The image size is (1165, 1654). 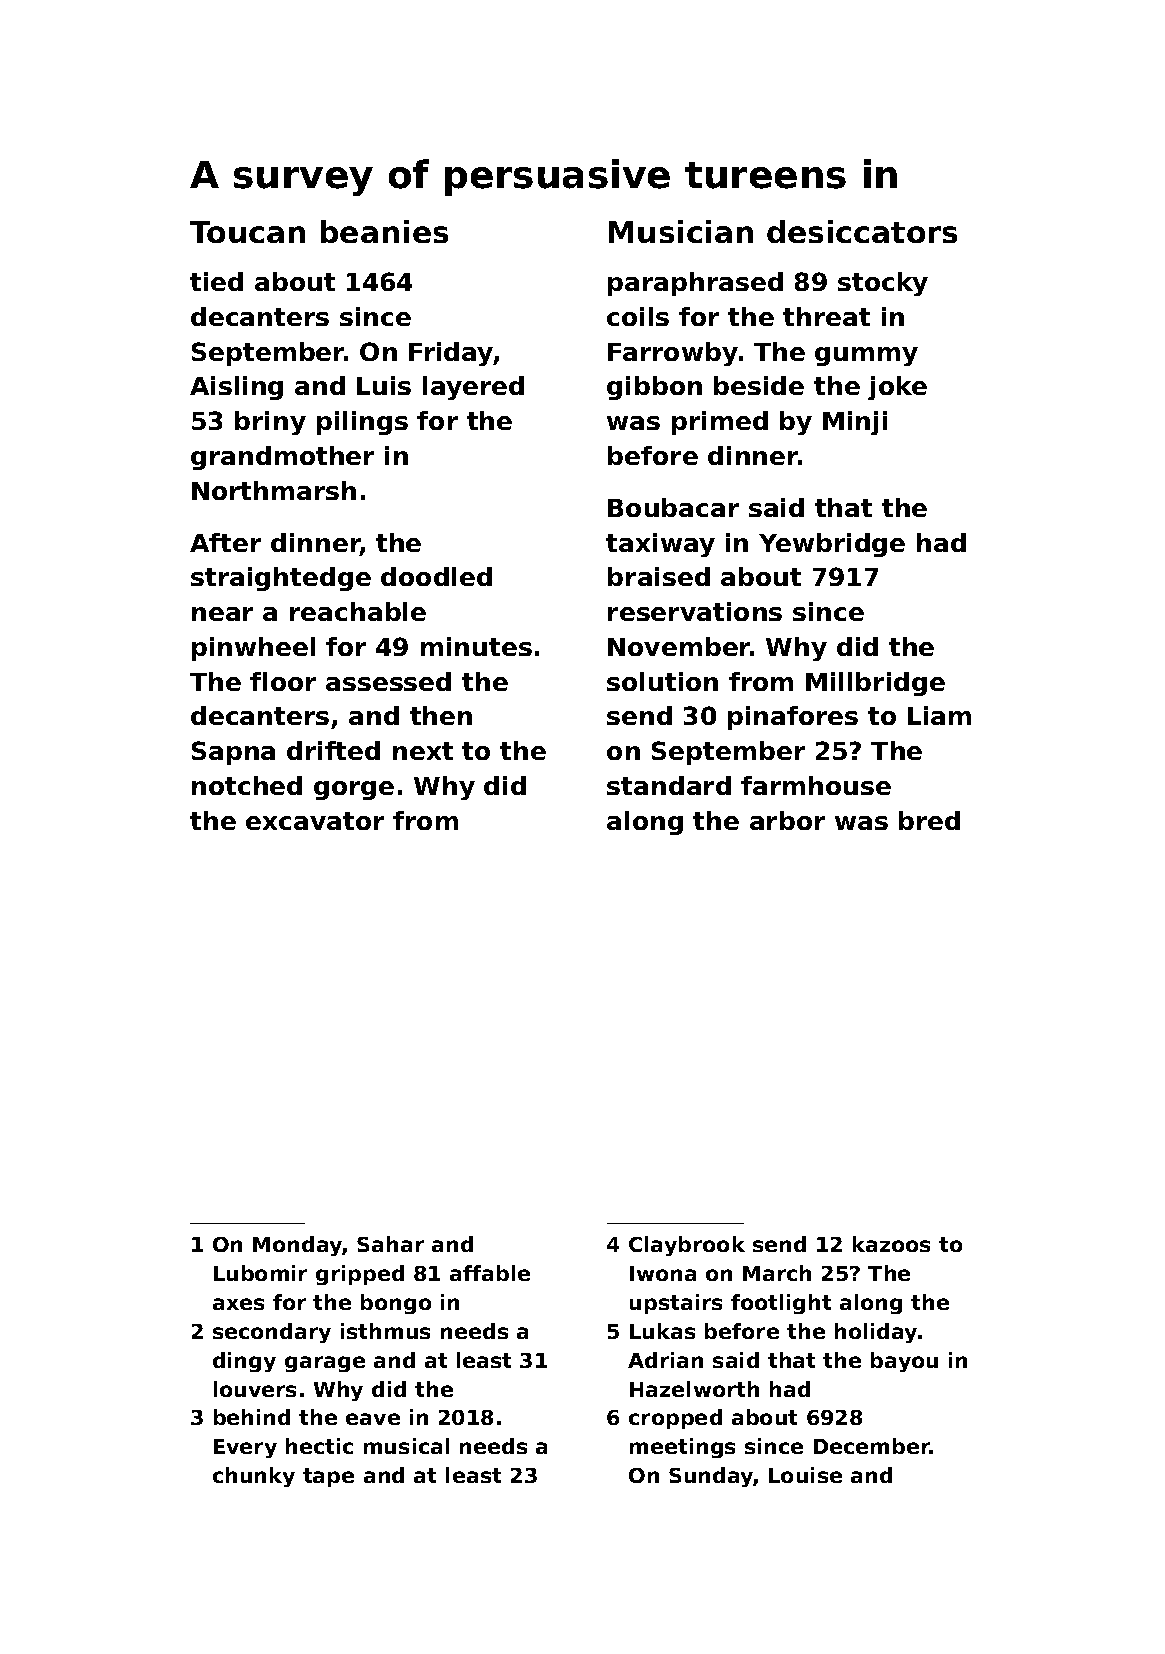 What do you see at coordinates (315, 821) in the screenshot?
I see `excavator` at bounding box center [315, 821].
